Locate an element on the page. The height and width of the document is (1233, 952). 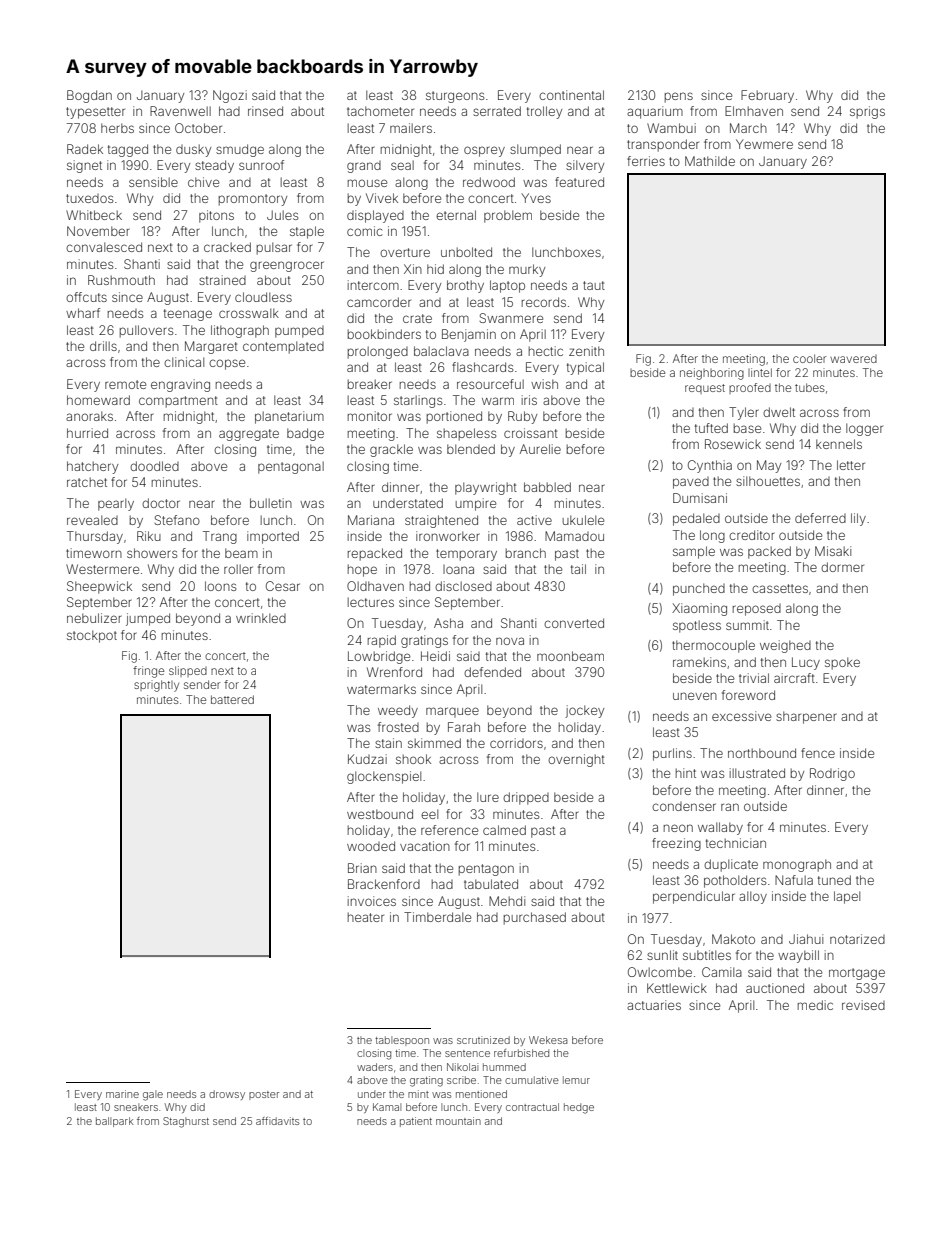
patient is located at coordinates (416, 1122).
